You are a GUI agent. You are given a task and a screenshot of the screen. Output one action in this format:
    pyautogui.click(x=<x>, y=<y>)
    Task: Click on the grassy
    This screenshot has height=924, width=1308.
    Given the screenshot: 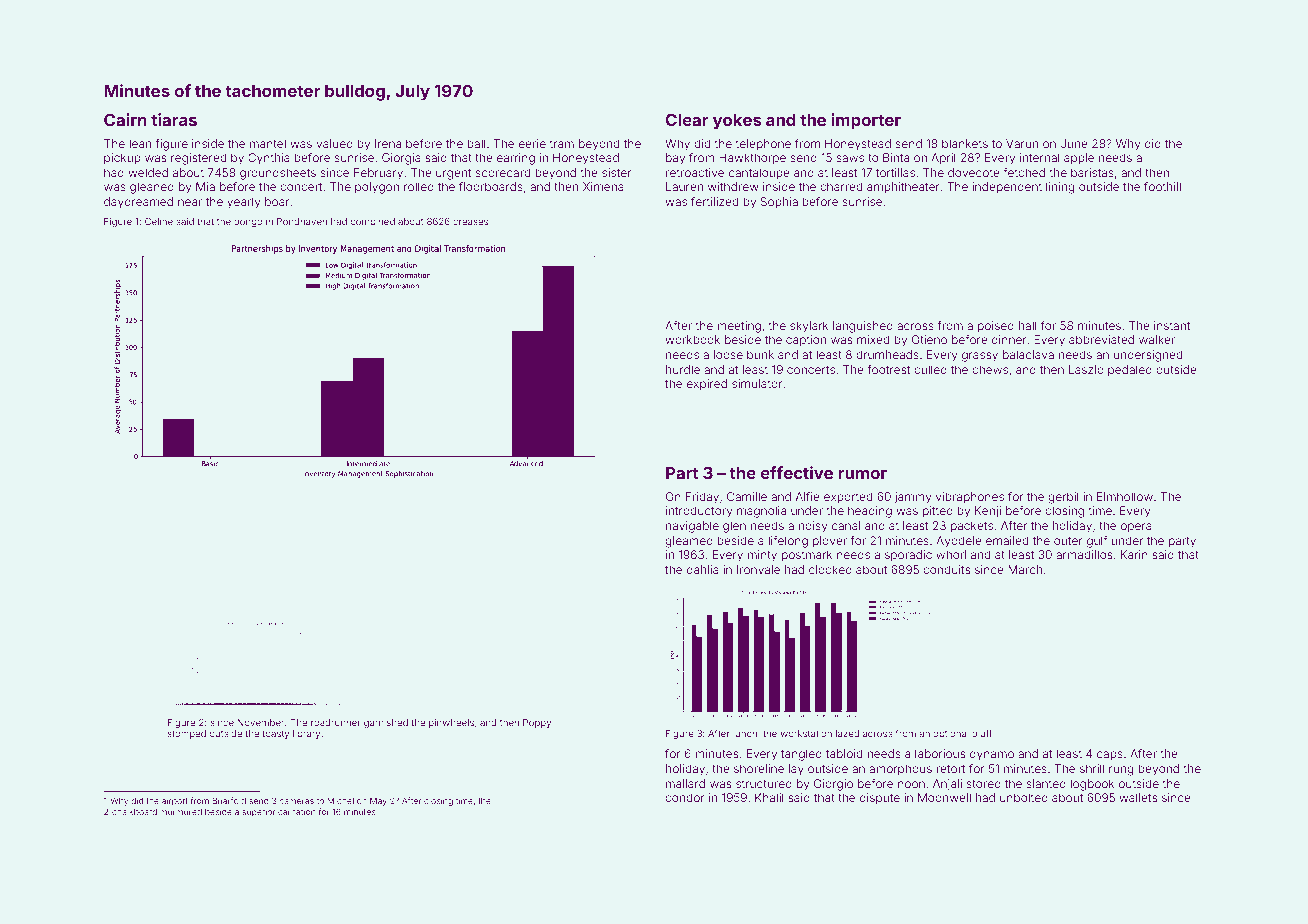 What is the action you would take?
    pyautogui.click(x=980, y=357)
